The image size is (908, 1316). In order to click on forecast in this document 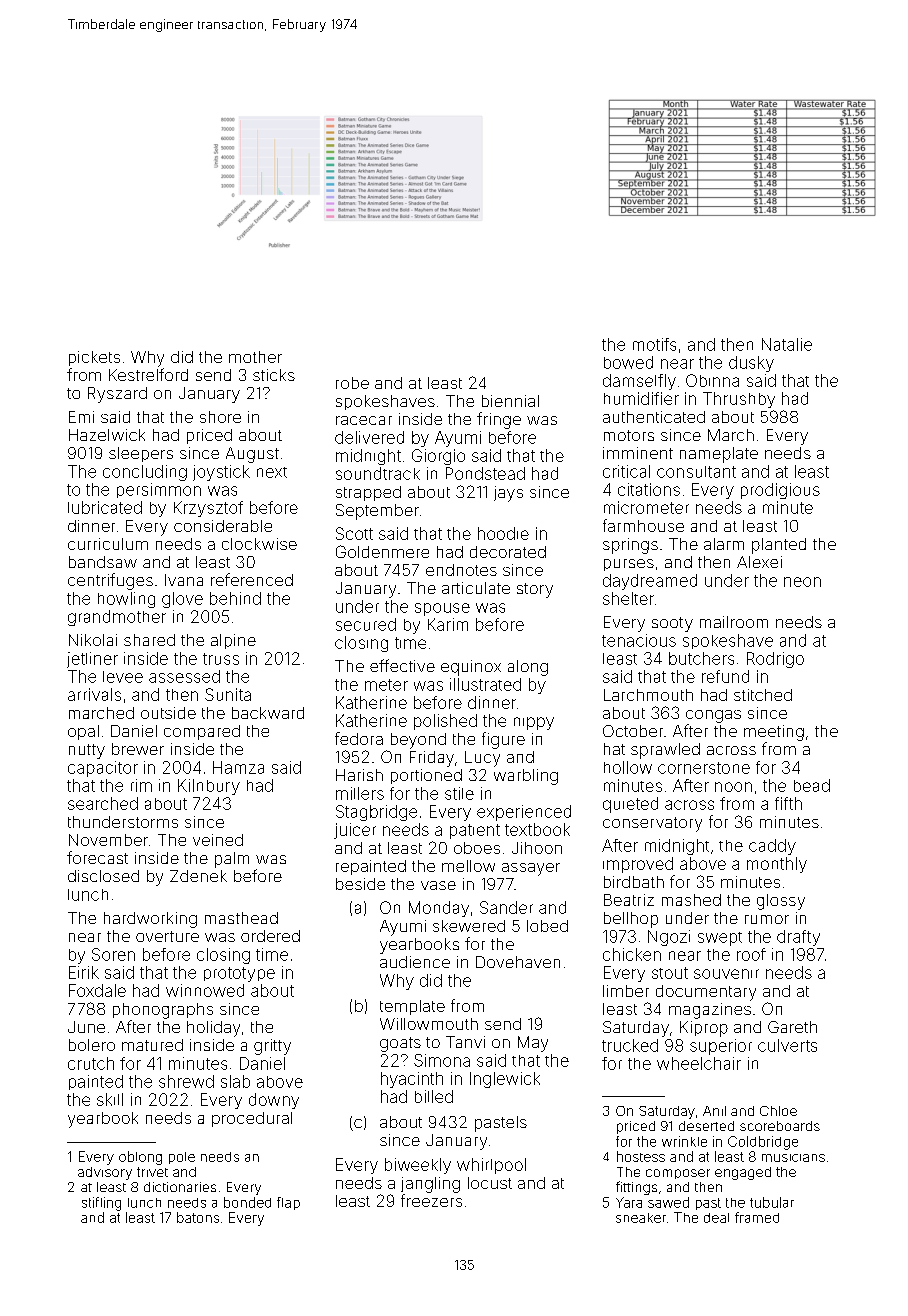, I will do `click(97, 857)`.
